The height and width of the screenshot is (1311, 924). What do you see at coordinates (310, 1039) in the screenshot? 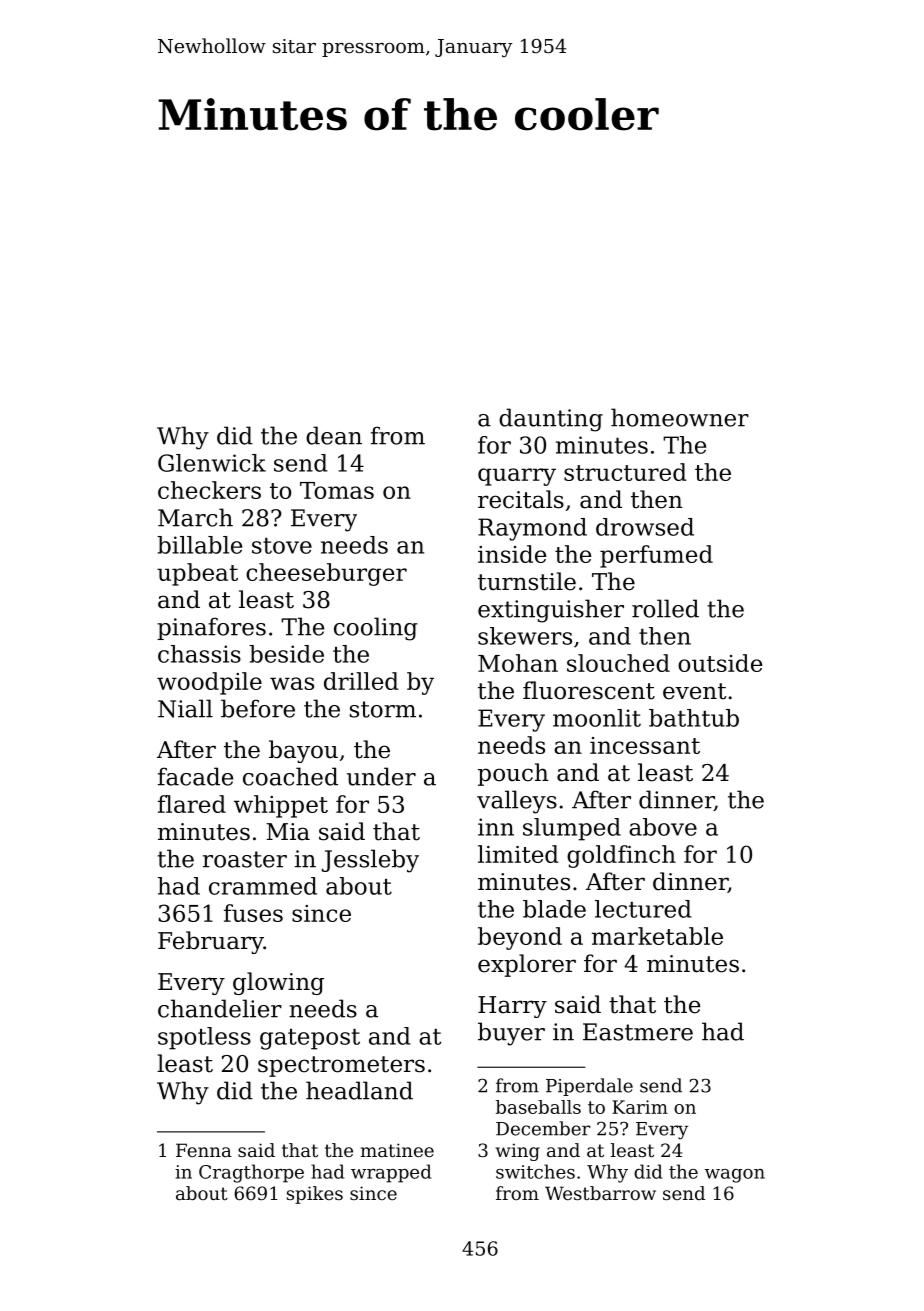
I see `gatepost` at bounding box center [310, 1039].
